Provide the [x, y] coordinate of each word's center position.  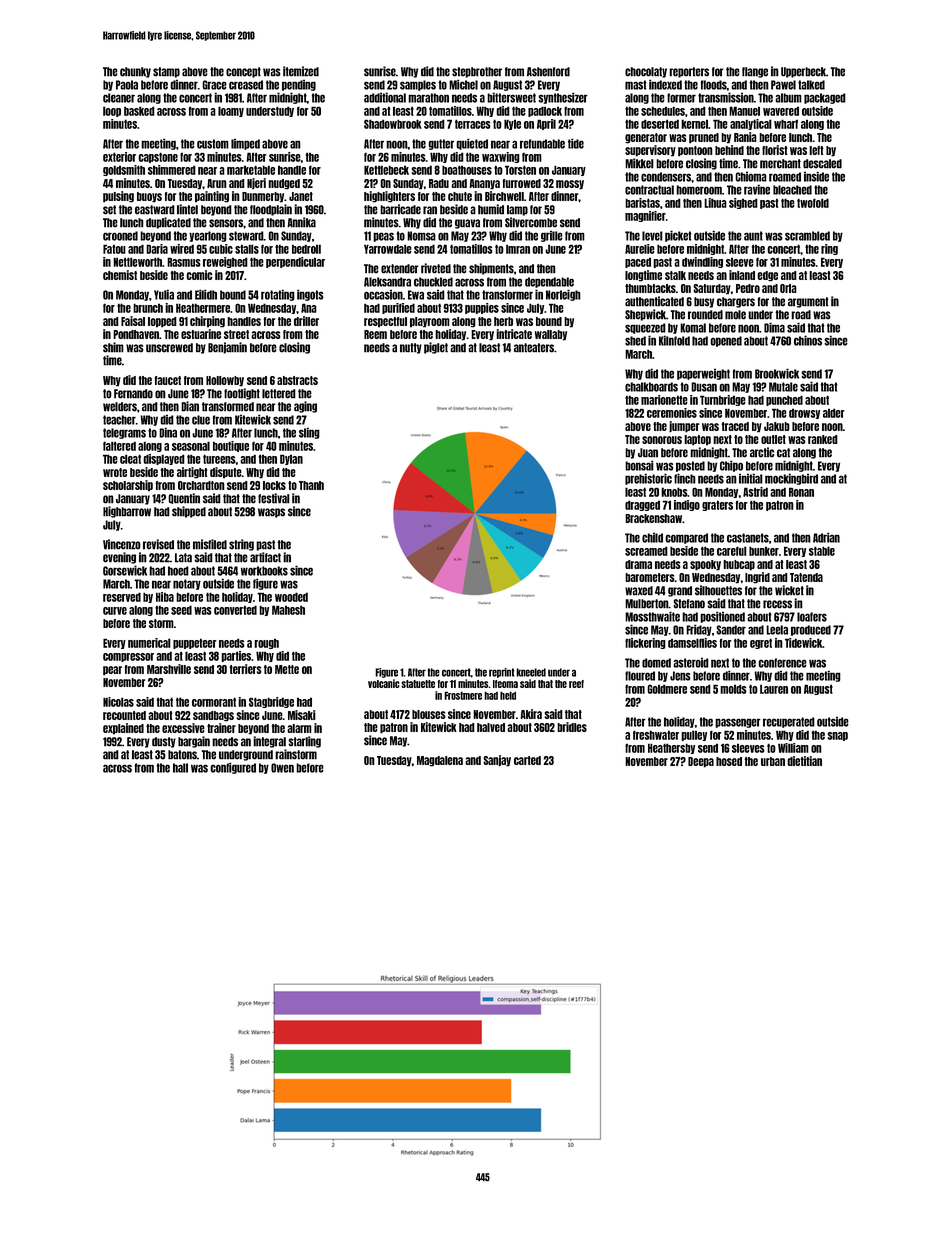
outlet [773, 439]
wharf [786, 124]
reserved [122, 597]
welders [120, 407]
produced [811, 630]
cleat [130, 459]
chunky [135, 72]
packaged [825, 98]
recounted [124, 715]
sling [309, 433]
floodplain [271, 210]
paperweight [703, 374]
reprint [502, 673]
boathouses [467, 170]
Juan [648, 453]
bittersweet [511, 97]
